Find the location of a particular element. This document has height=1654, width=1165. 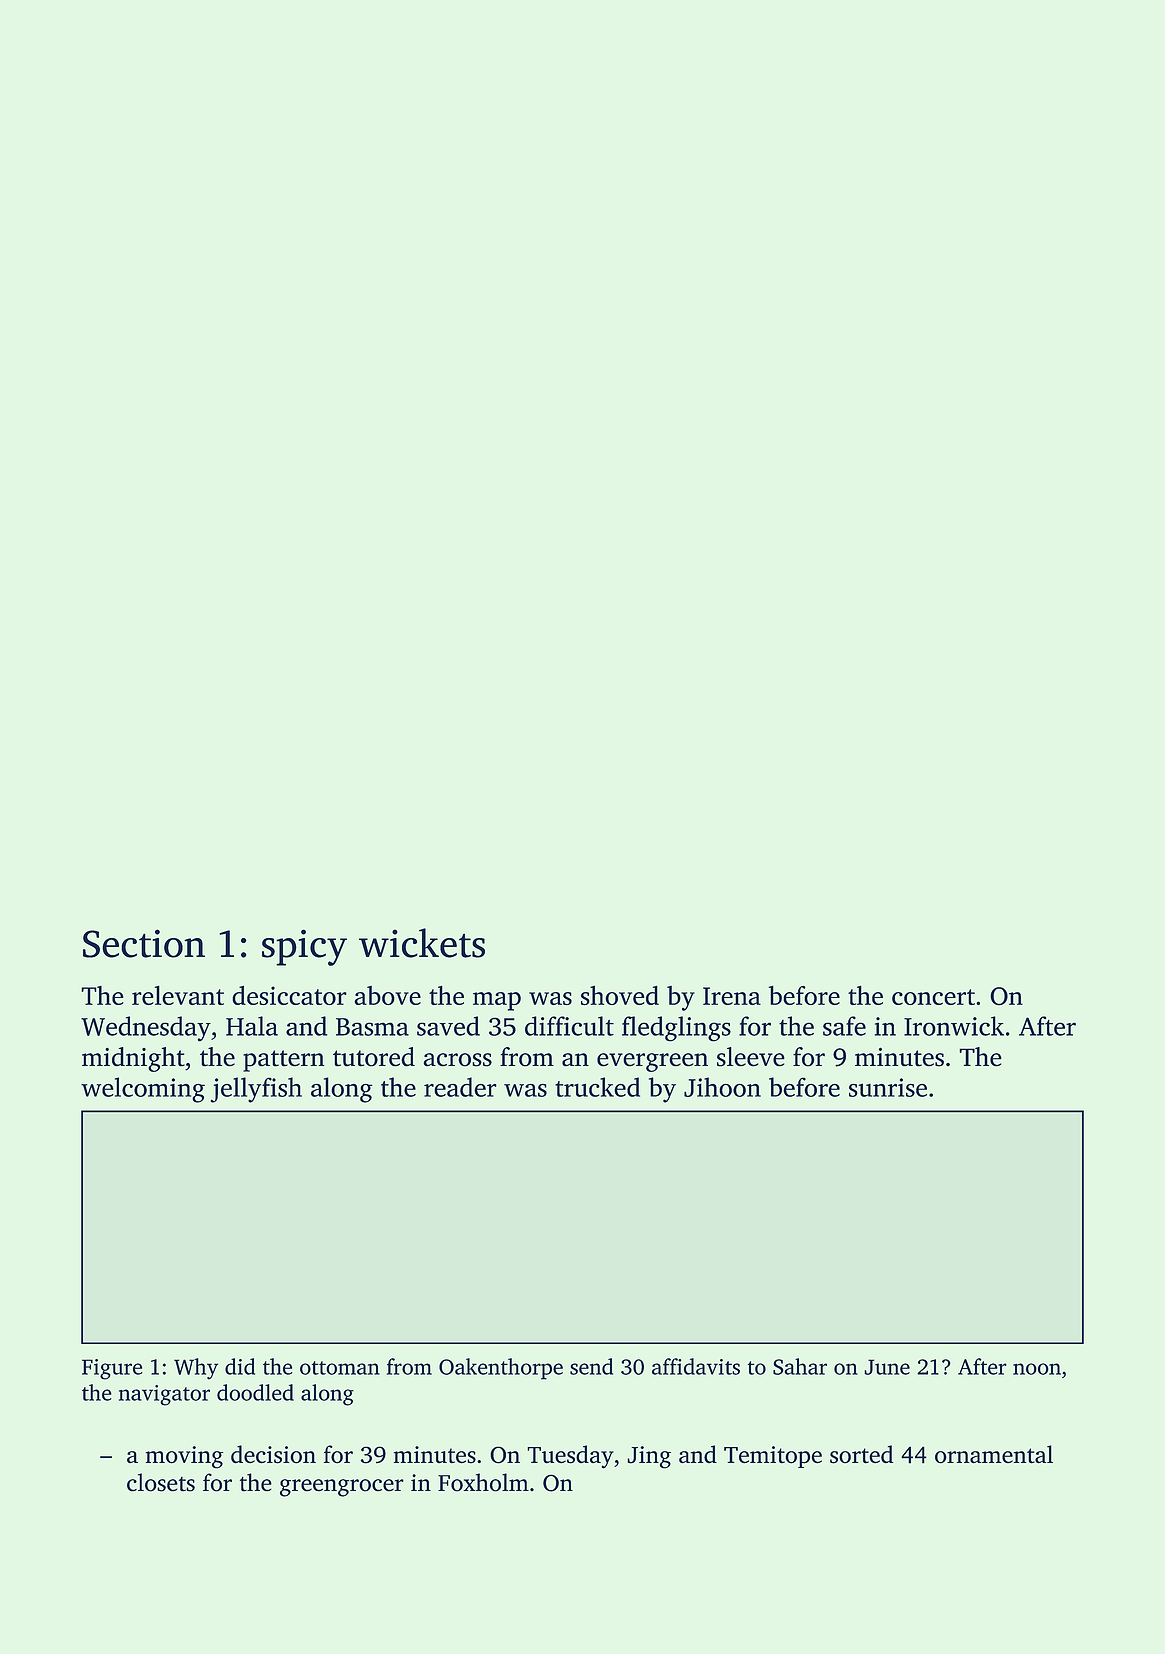

Irena is located at coordinates (732, 996).
